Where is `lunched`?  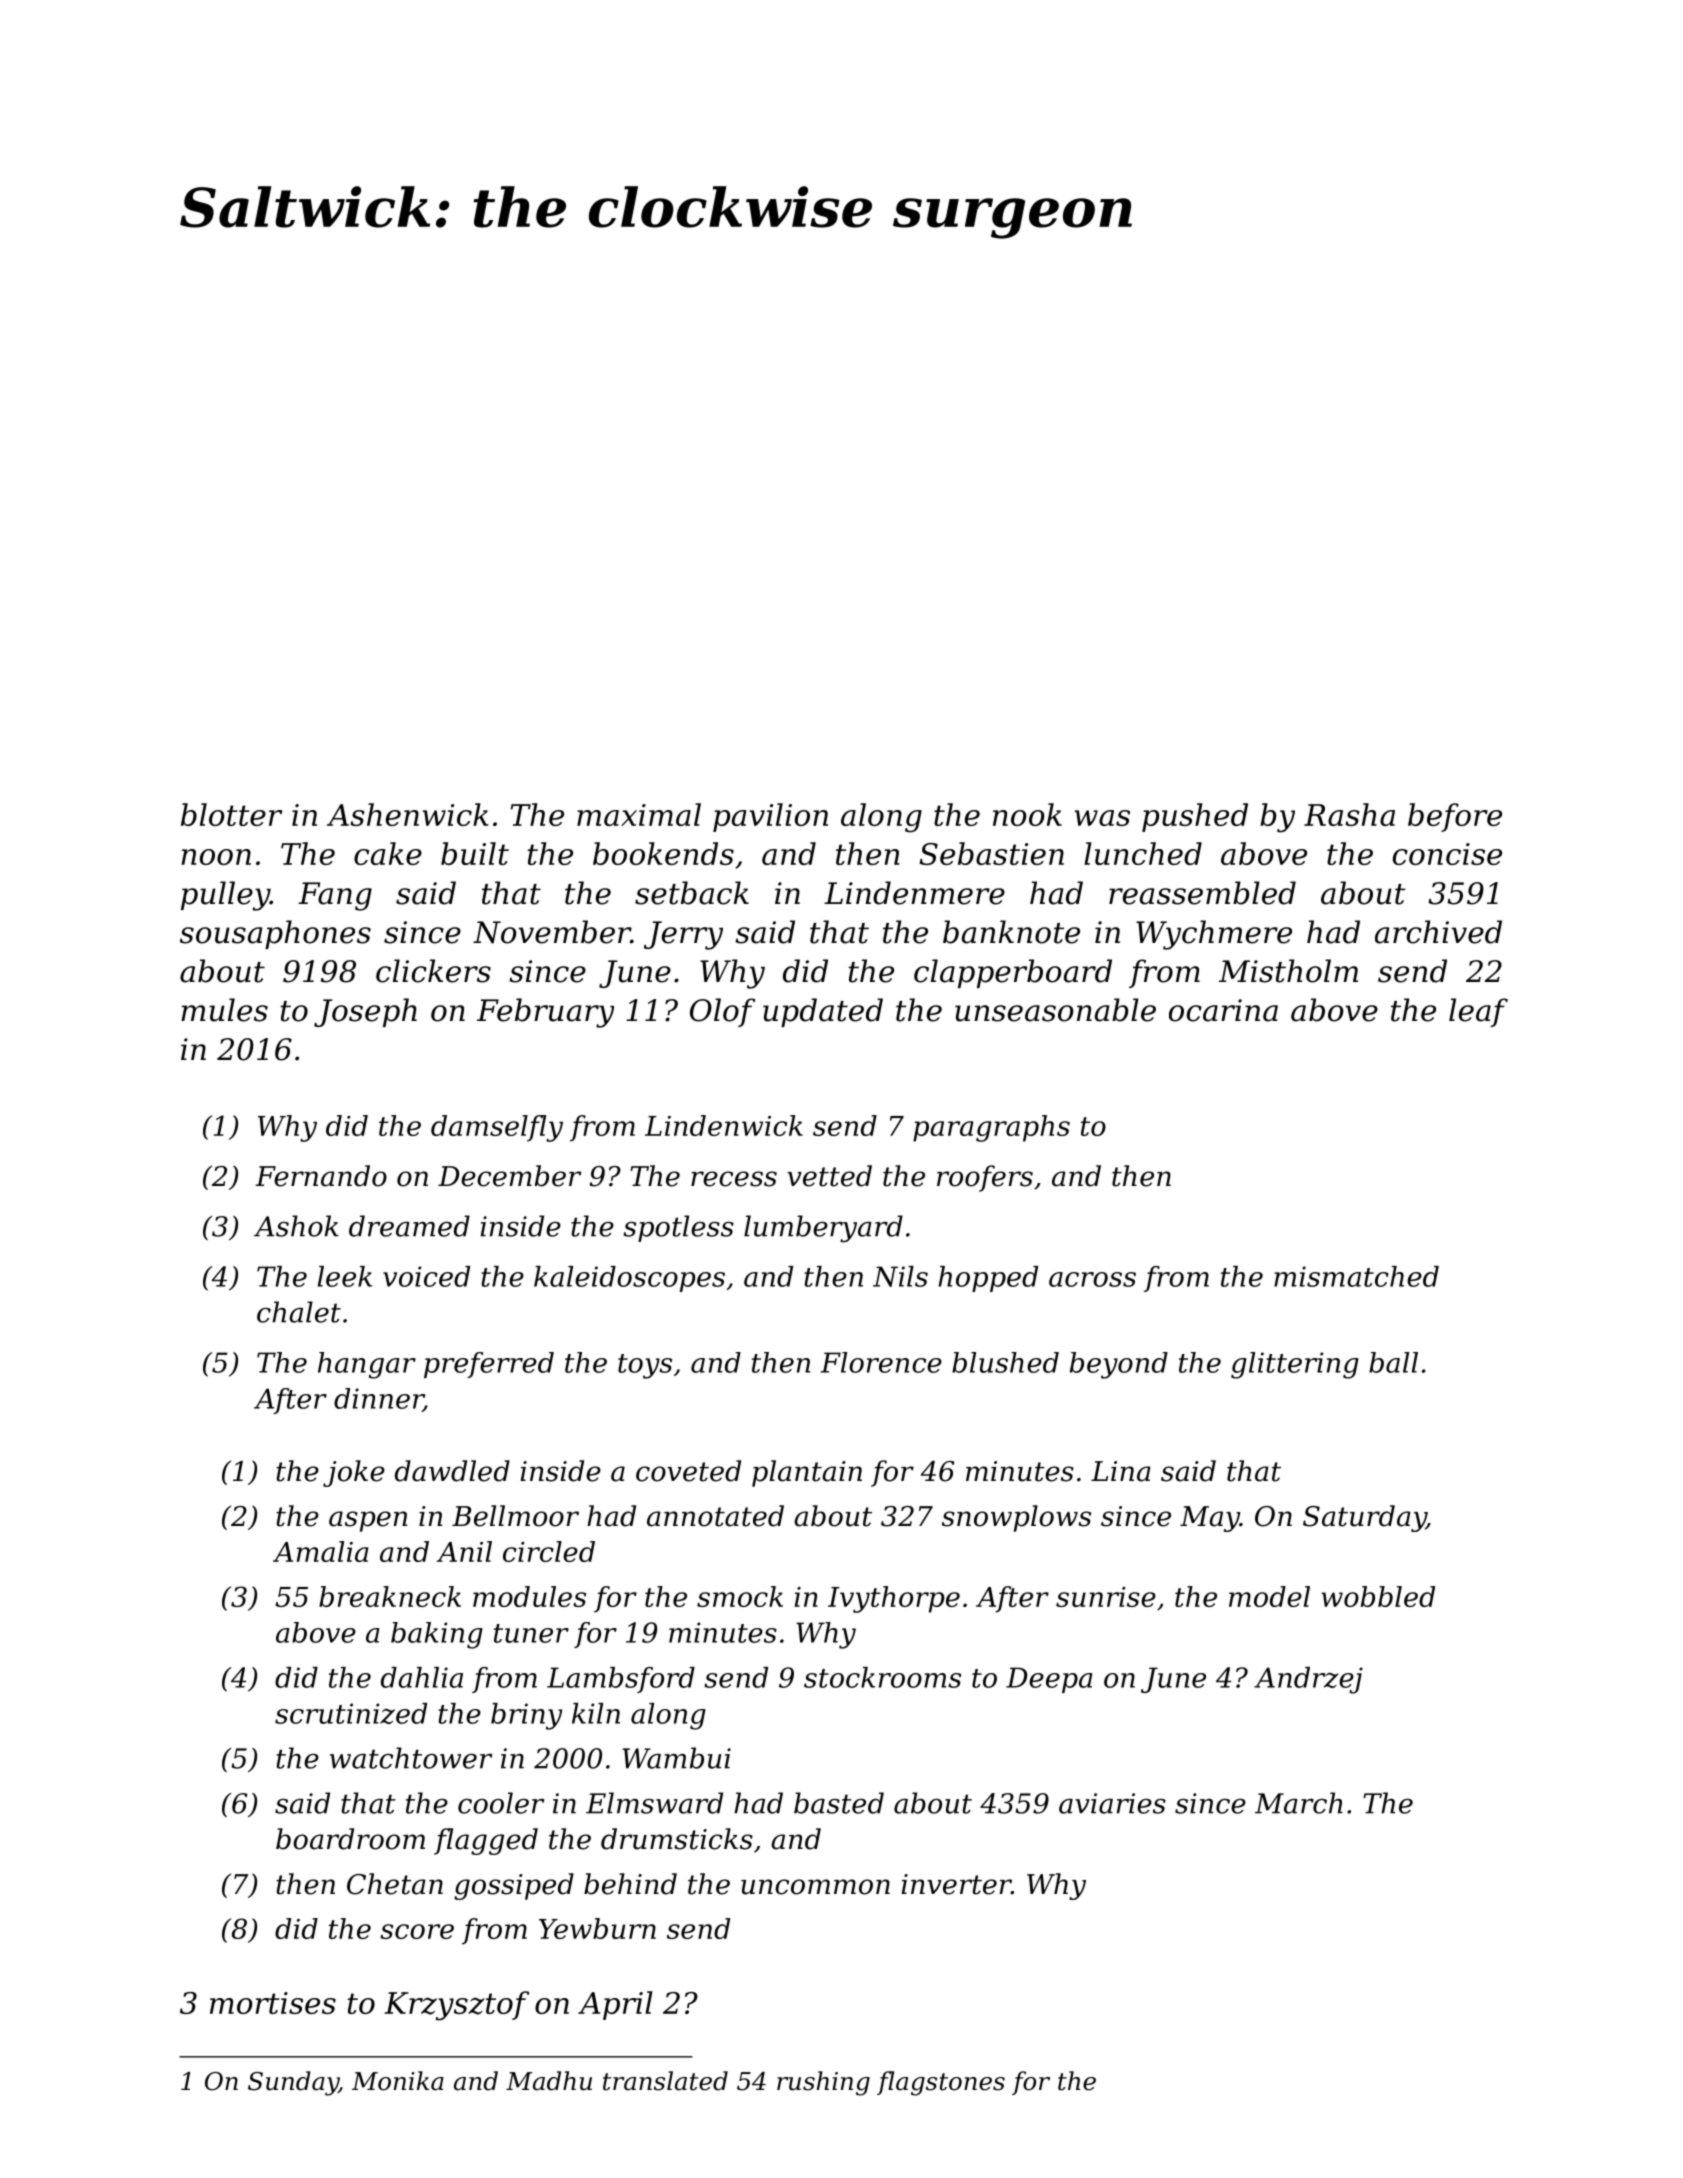 lunched is located at coordinates (1143, 853).
